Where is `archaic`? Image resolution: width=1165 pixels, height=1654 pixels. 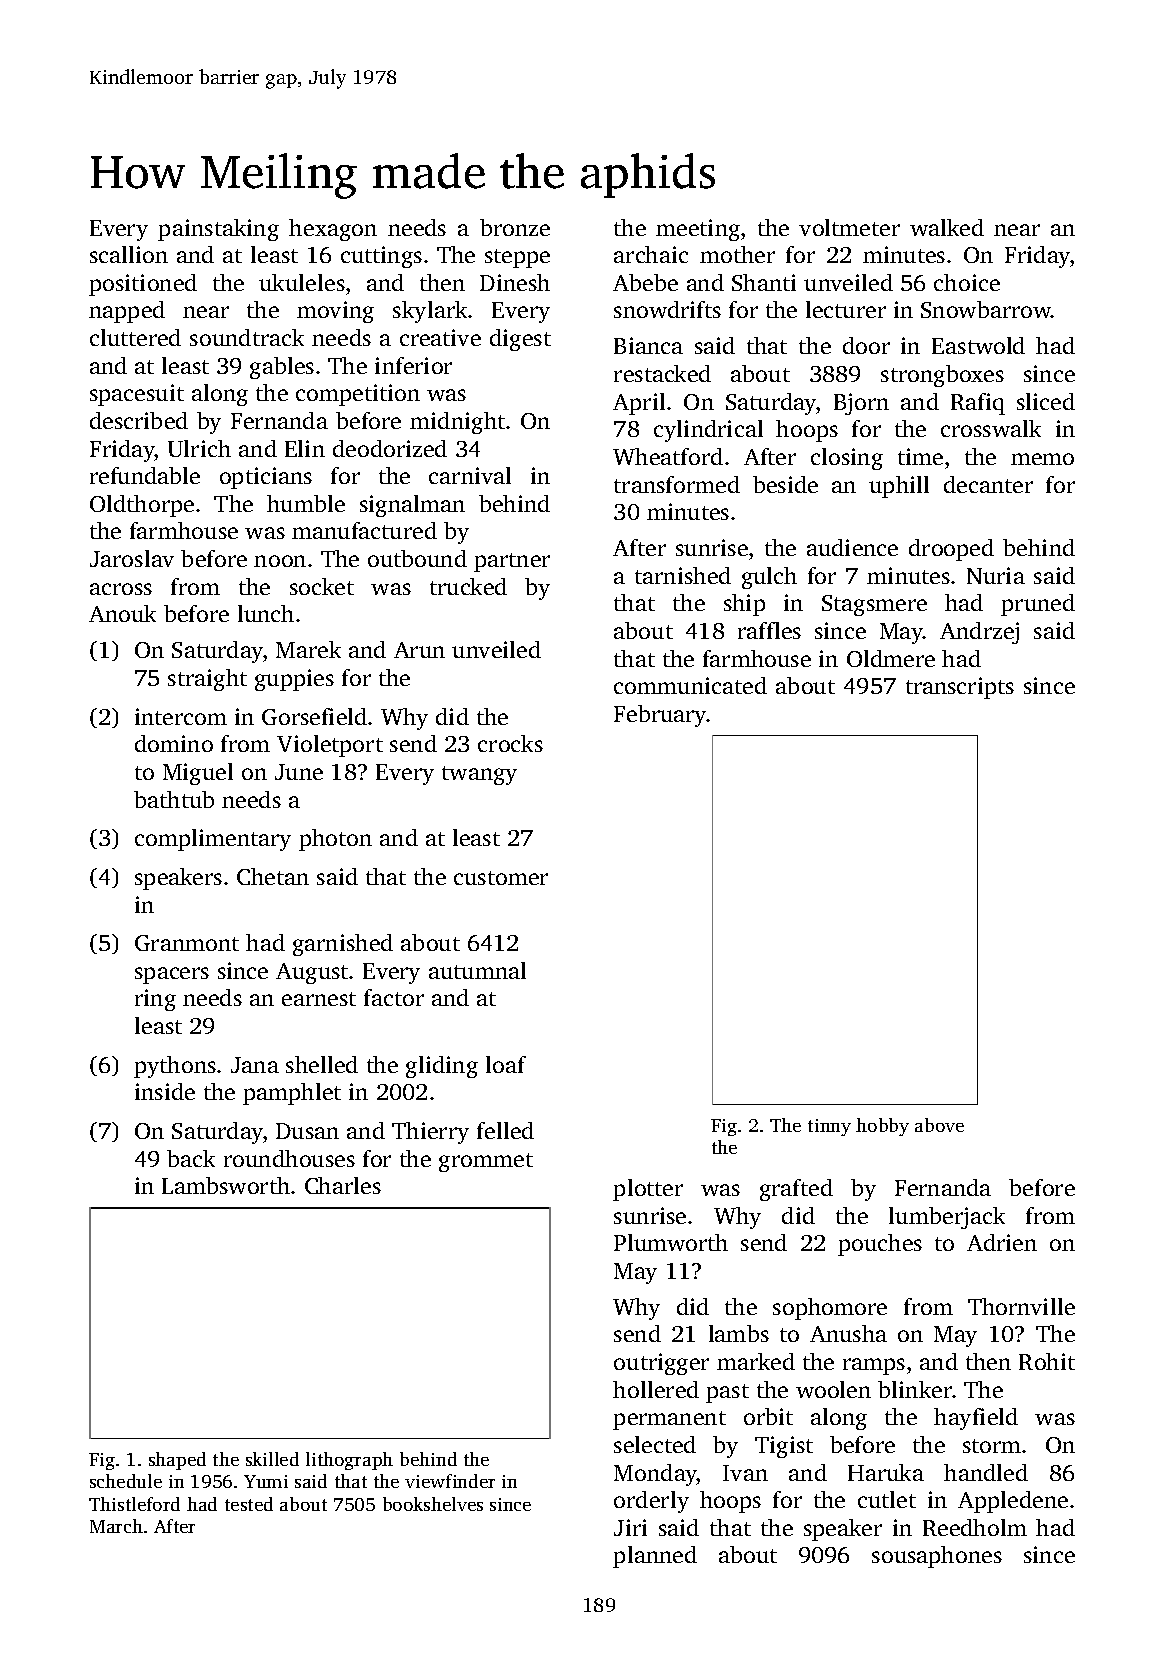
archaic is located at coordinates (651, 254).
